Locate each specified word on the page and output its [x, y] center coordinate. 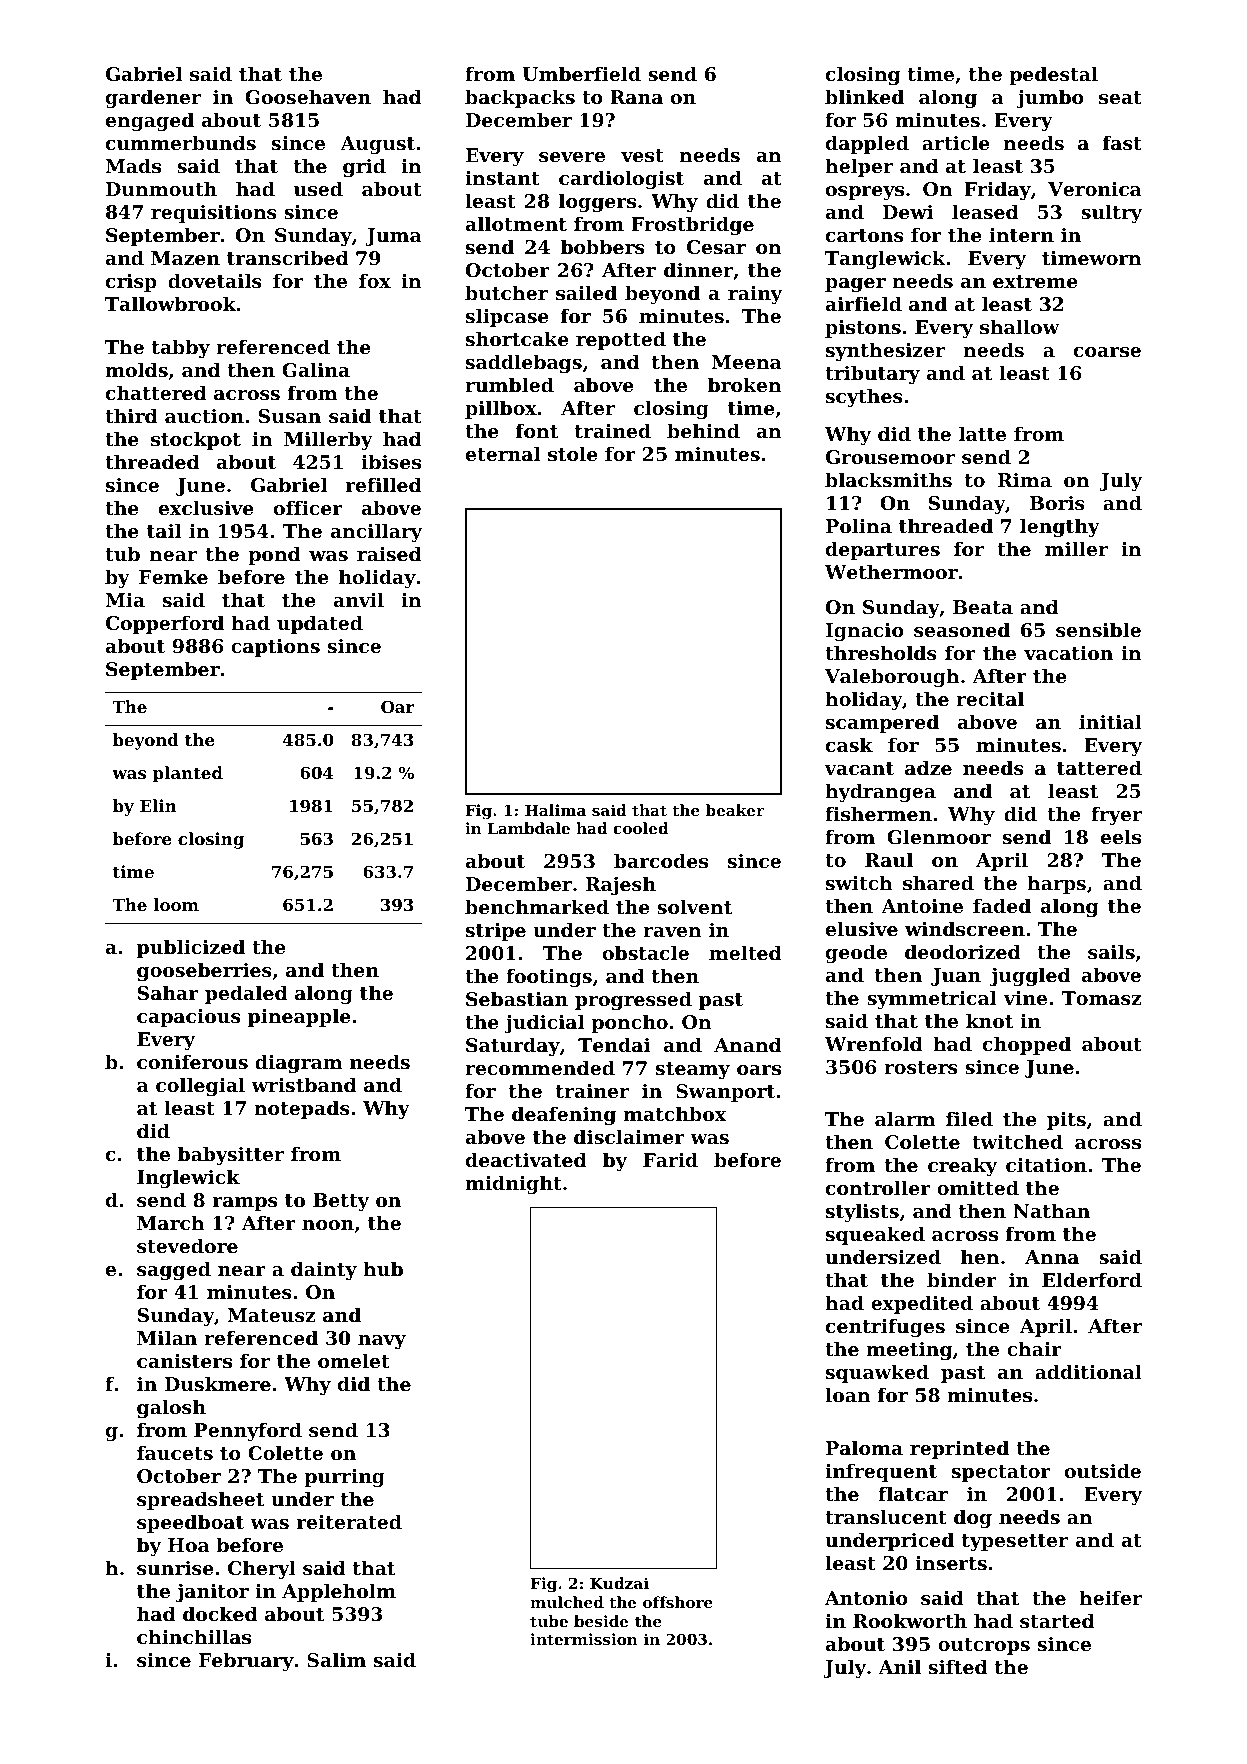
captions [275, 647]
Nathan [1051, 1211]
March [171, 1222]
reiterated [349, 1522]
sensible [1098, 630]
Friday [997, 190]
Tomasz [1101, 998]
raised [389, 553]
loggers [597, 202]
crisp [131, 282]
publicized [191, 948]
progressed [633, 1000]
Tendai [614, 1044]
